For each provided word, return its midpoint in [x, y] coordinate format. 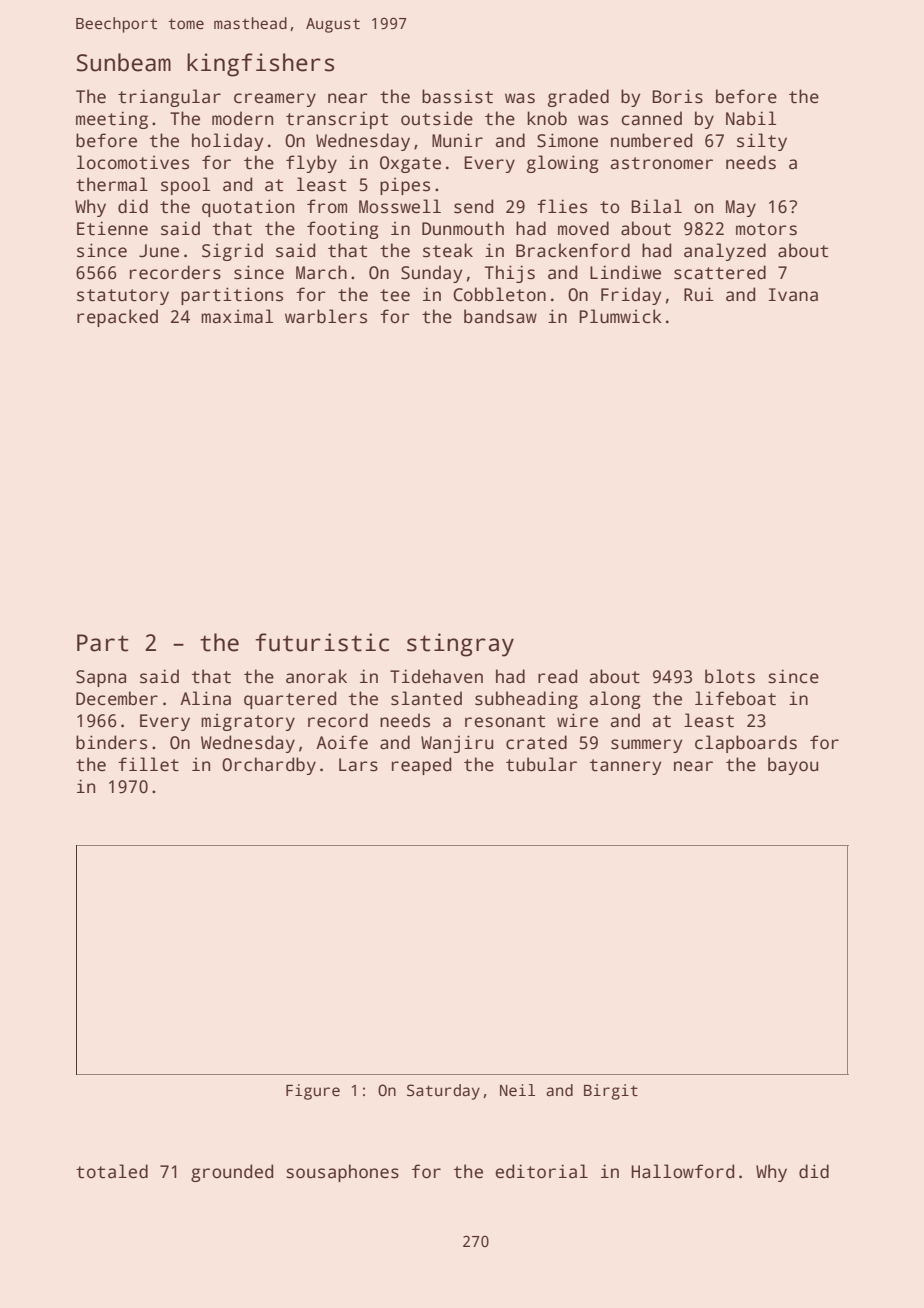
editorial [541, 1171]
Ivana [793, 295]
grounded [232, 1173]
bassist [457, 96]
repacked [117, 318]
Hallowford [682, 1171]
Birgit [611, 1092]
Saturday [443, 1092]
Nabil [751, 118]
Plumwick [620, 316]
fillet [148, 764]
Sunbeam [124, 62]
